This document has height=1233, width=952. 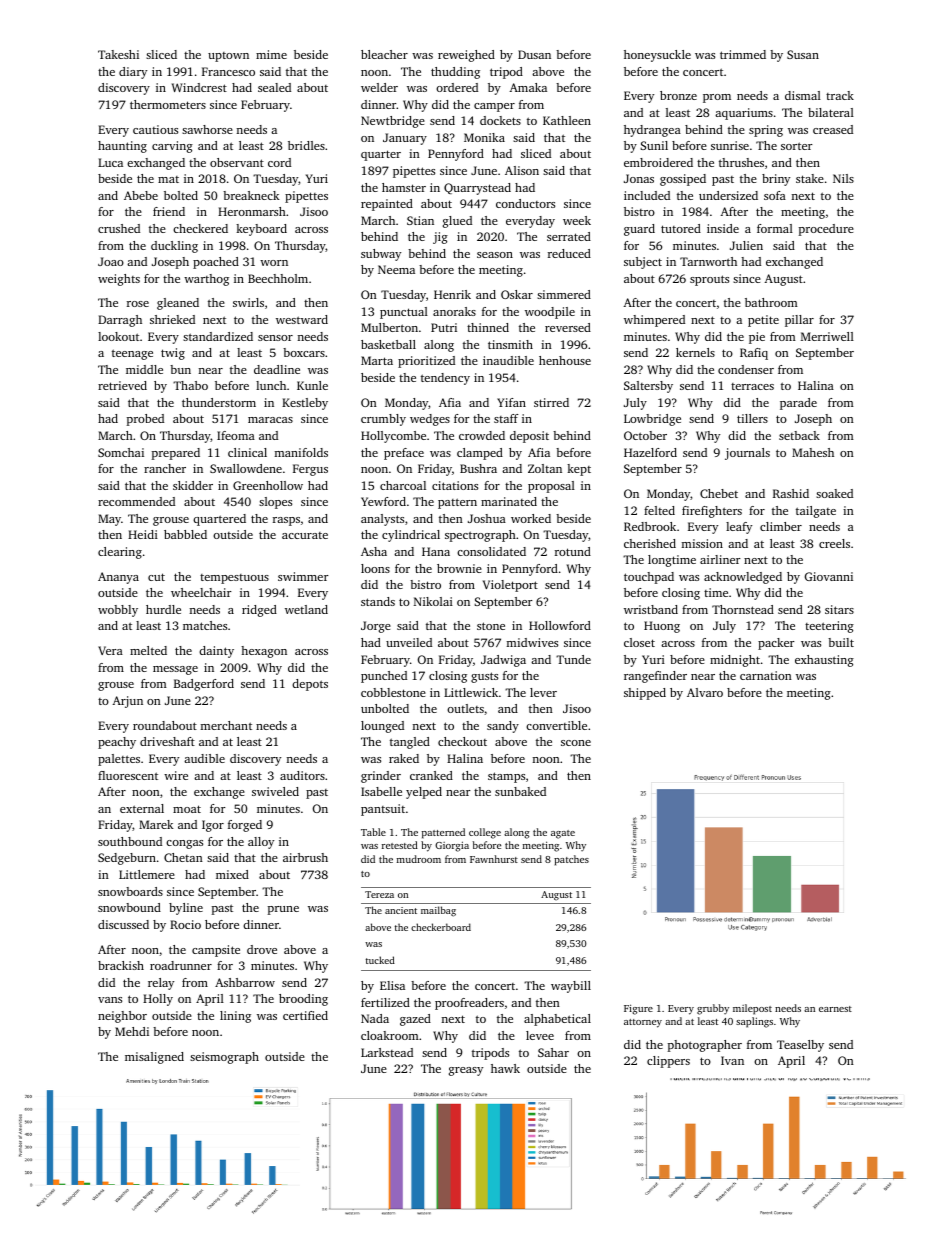 What do you see at coordinates (645, 694) in the document?
I see `shipped` at bounding box center [645, 694].
